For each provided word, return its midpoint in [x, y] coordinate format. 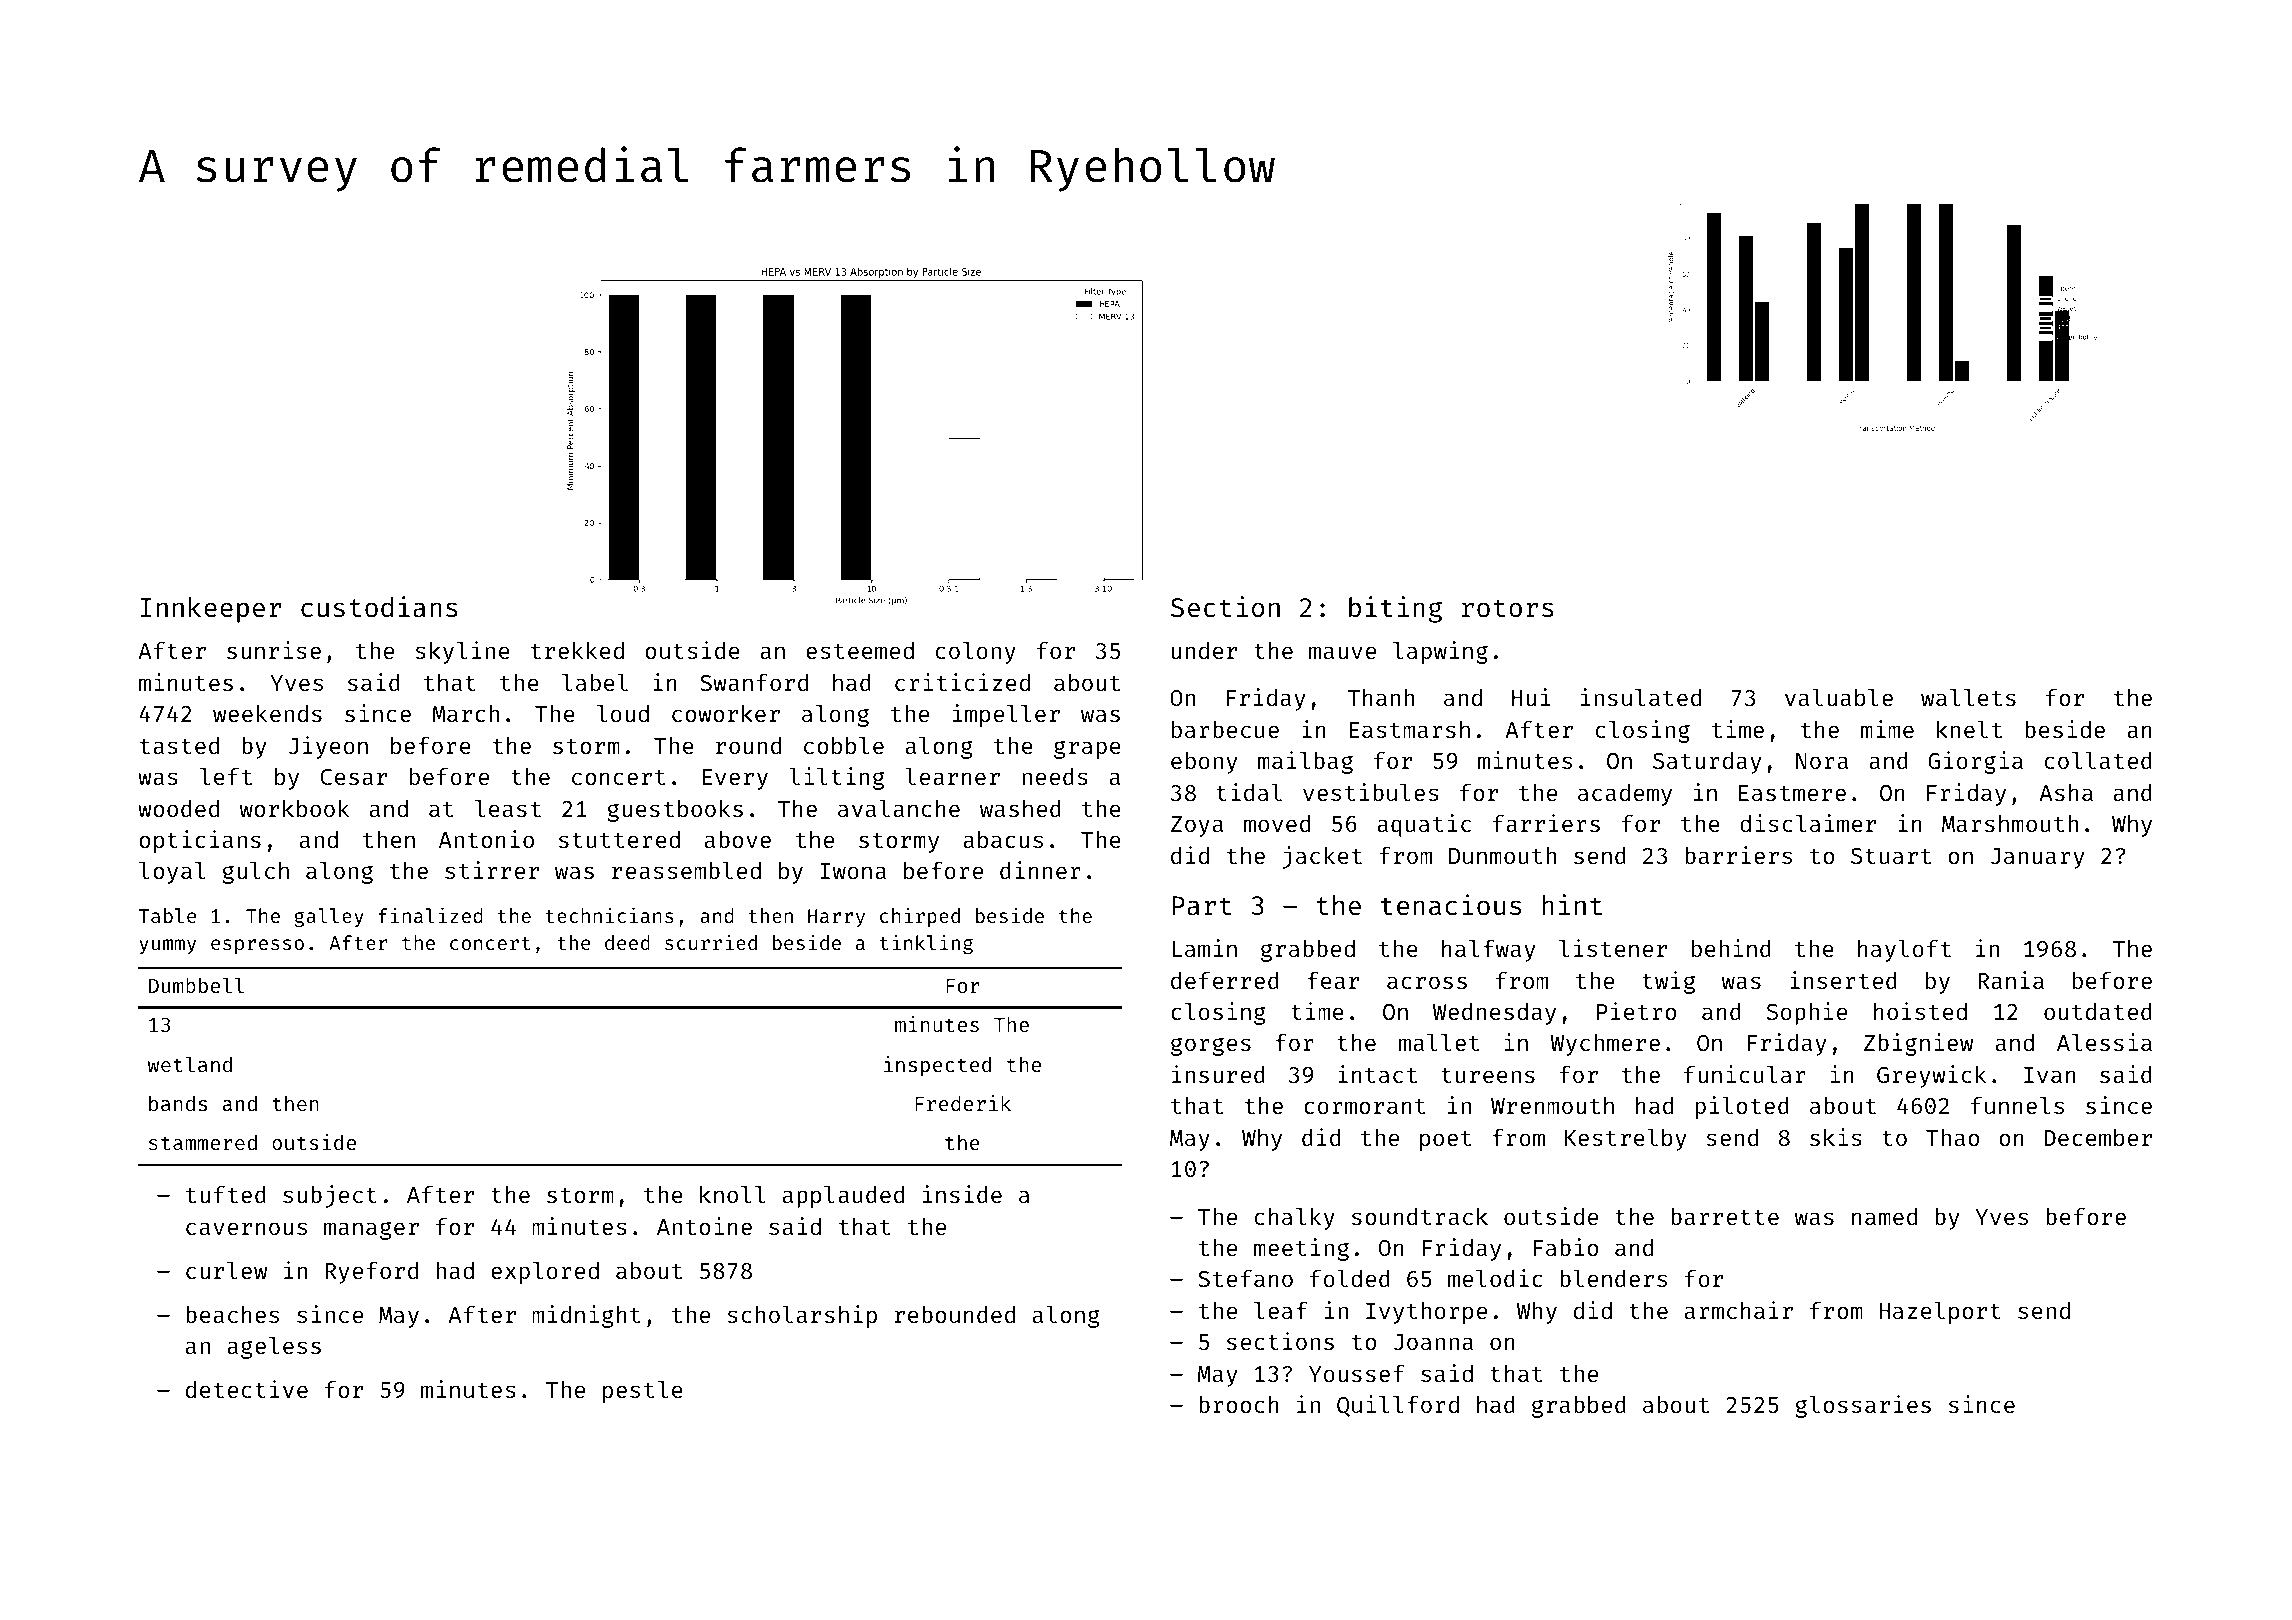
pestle [643, 1392]
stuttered [619, 839]
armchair [1739, 1310]
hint [1572, 905]
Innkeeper [211, 610]
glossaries [1863, 1406]
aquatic [1424, 825]
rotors [1508, 608]
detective [247, 1389]
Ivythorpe [1426, 1313]
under [1204, 650]
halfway [1488, 950]
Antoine [704, 1226]
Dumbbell [196, 985]
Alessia [2104, 1042]
